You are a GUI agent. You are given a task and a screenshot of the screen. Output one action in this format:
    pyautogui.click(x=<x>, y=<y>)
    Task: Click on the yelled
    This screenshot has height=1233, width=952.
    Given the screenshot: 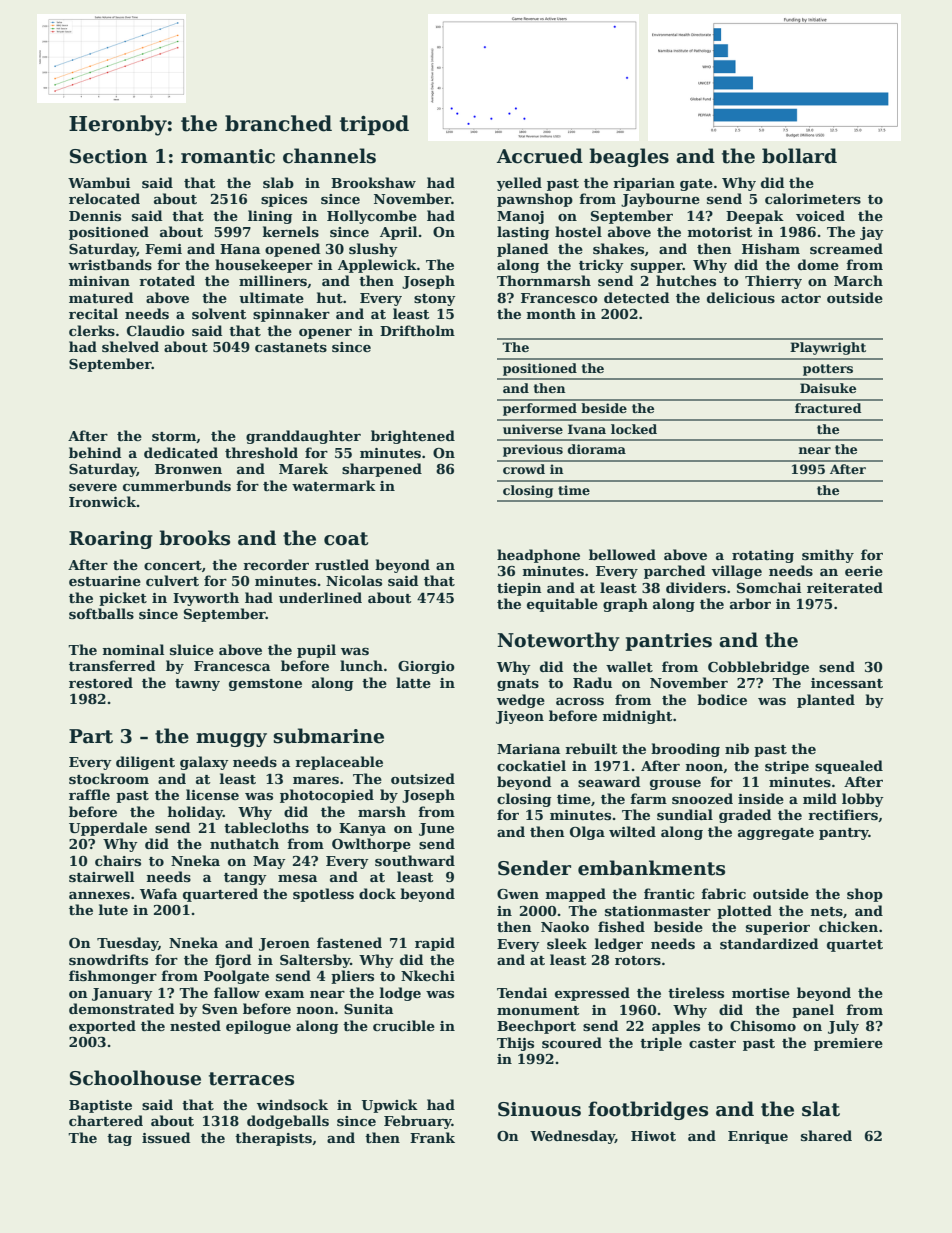 What is the action you would take?
    pyautogui.click(x=519, y=184)
